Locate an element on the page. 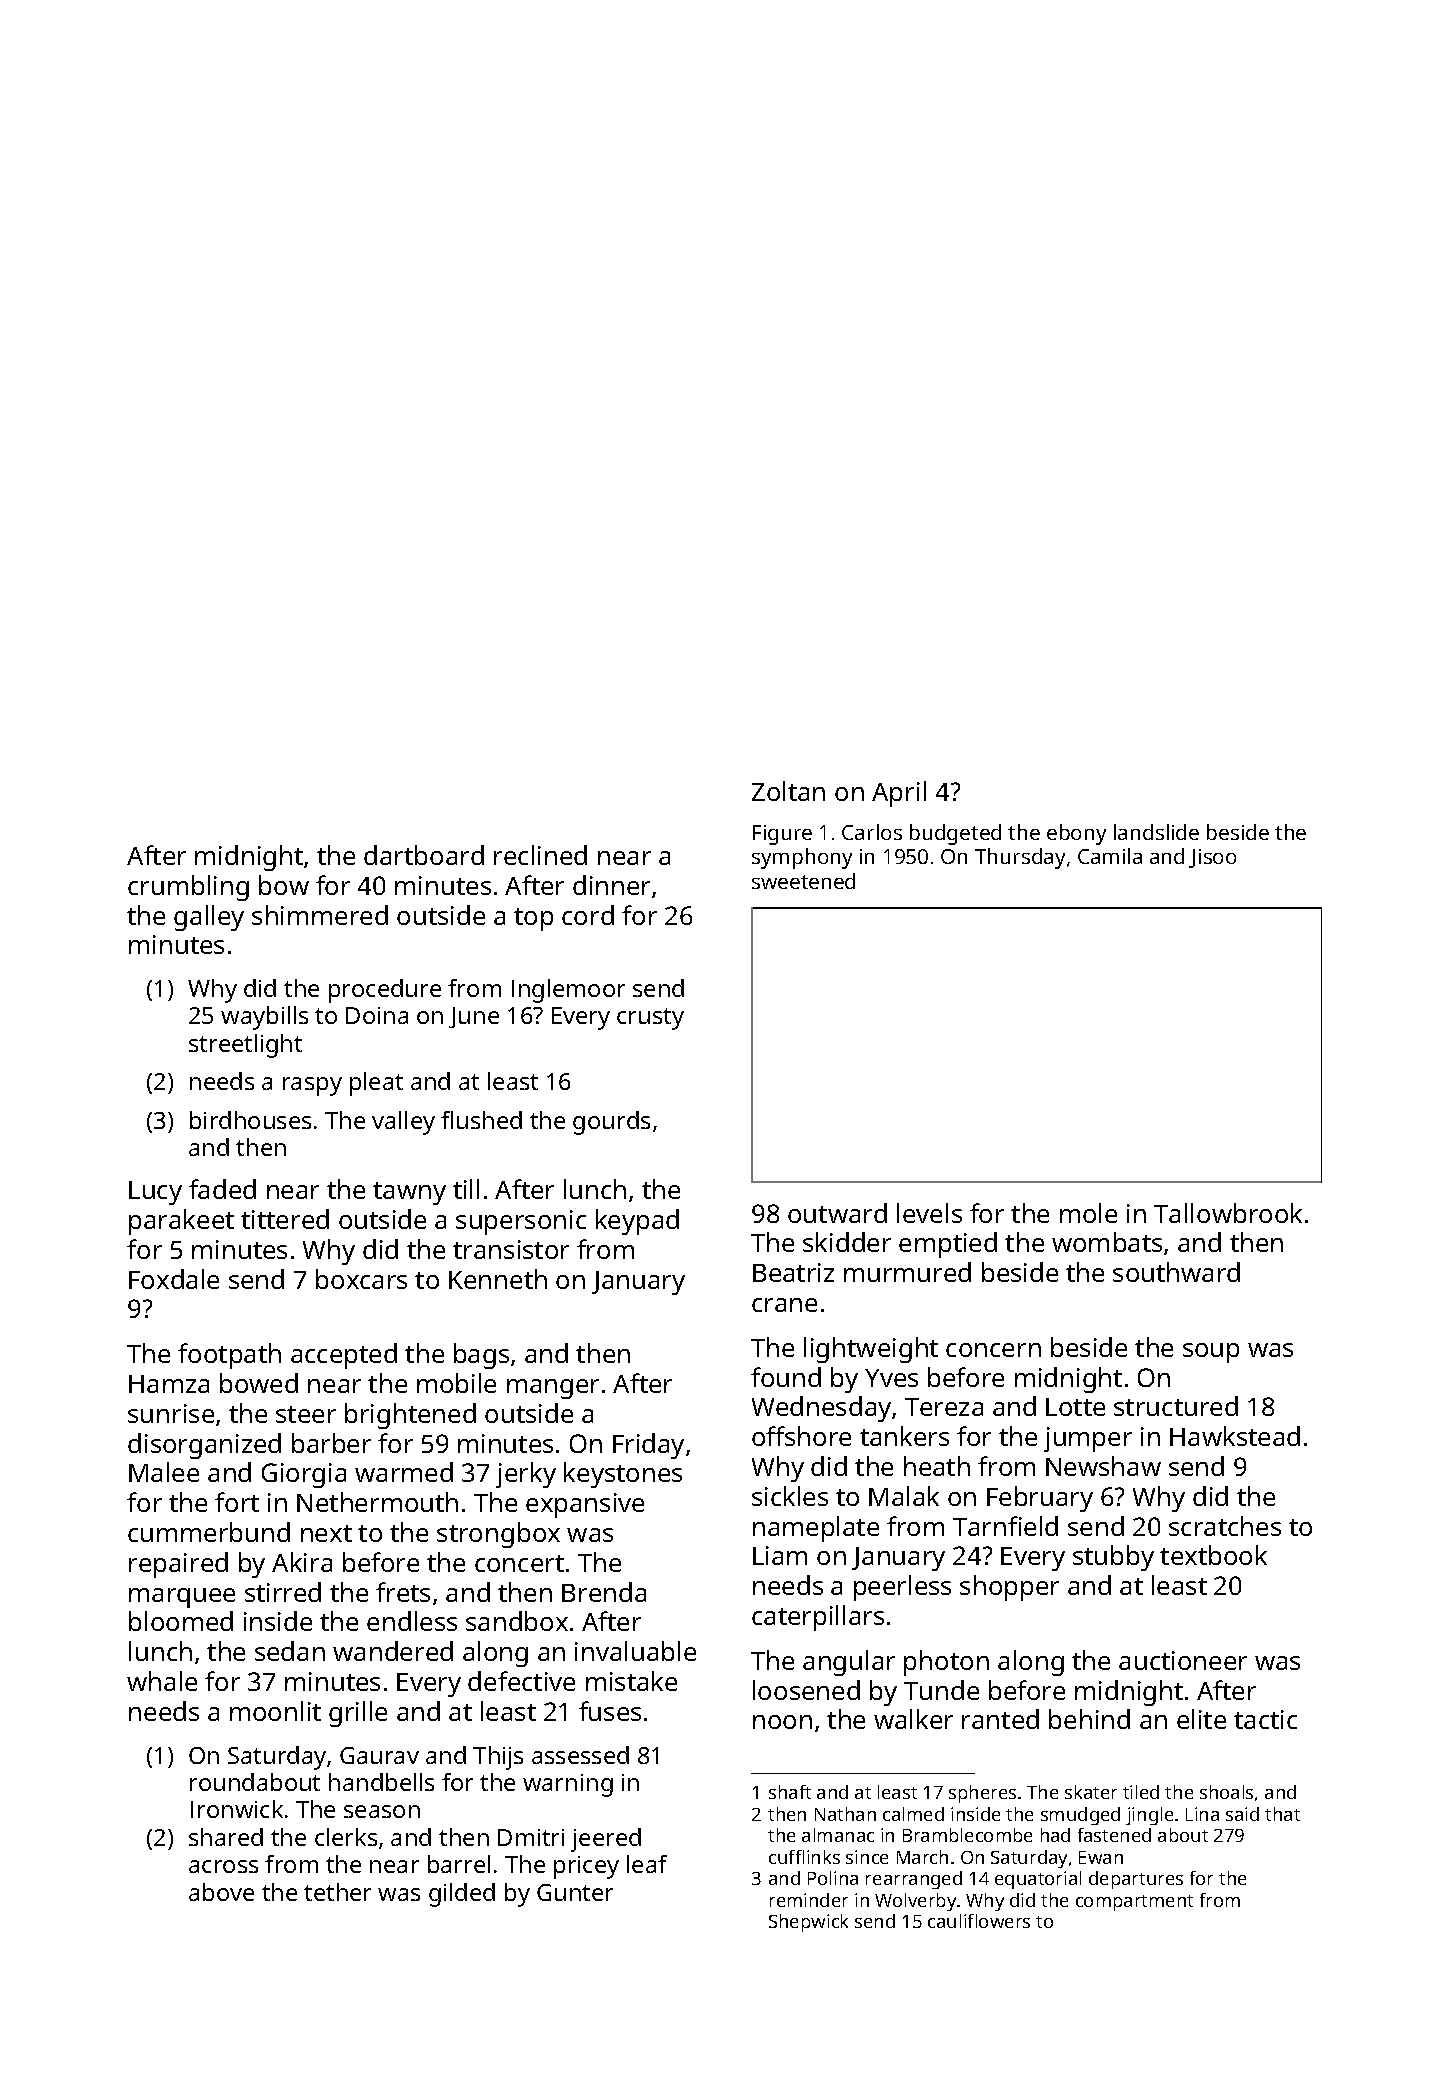 This document has height=2100, width=1450. gourds is located at coordinates (611, 1123).
